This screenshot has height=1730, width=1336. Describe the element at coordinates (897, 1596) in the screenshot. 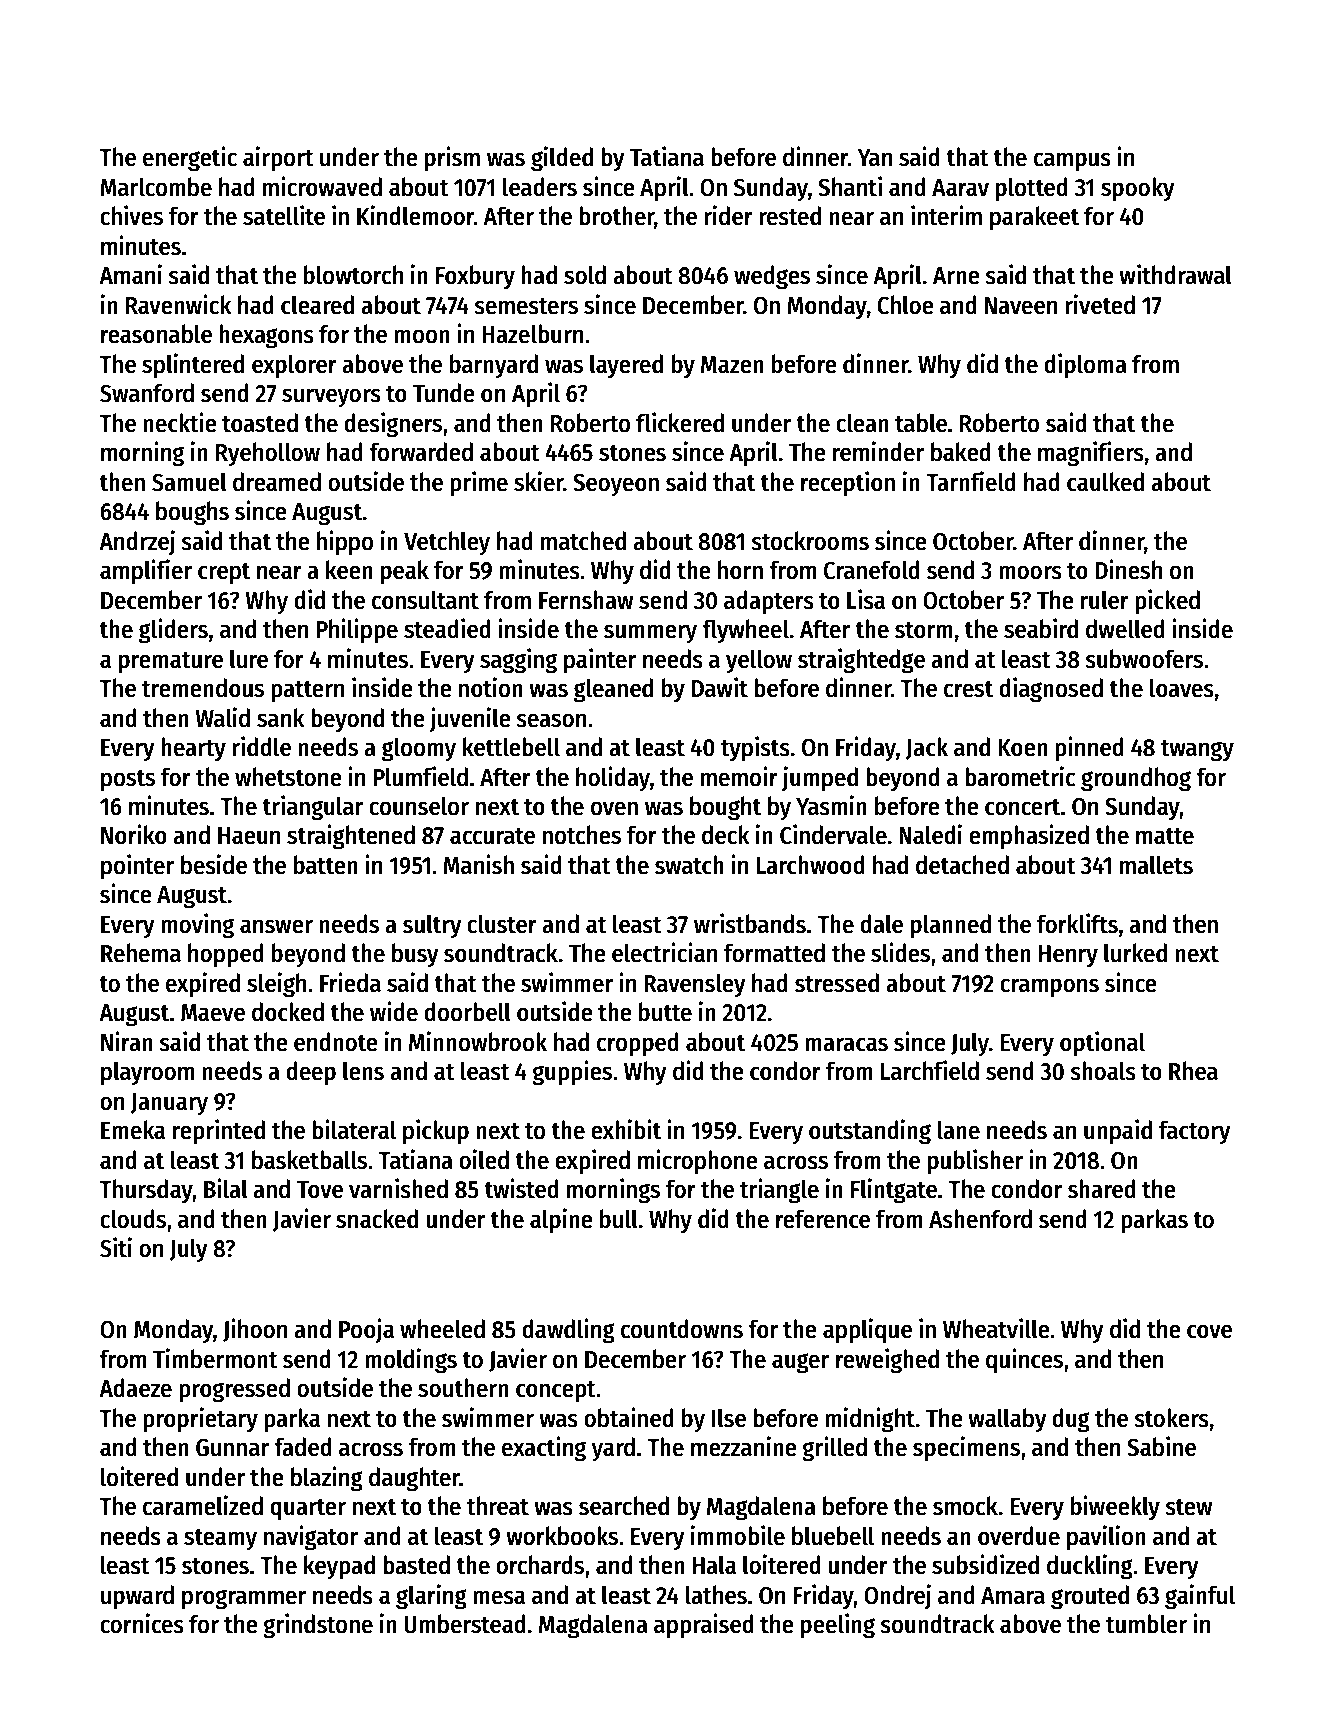

I see `Ondrej` at that location.
